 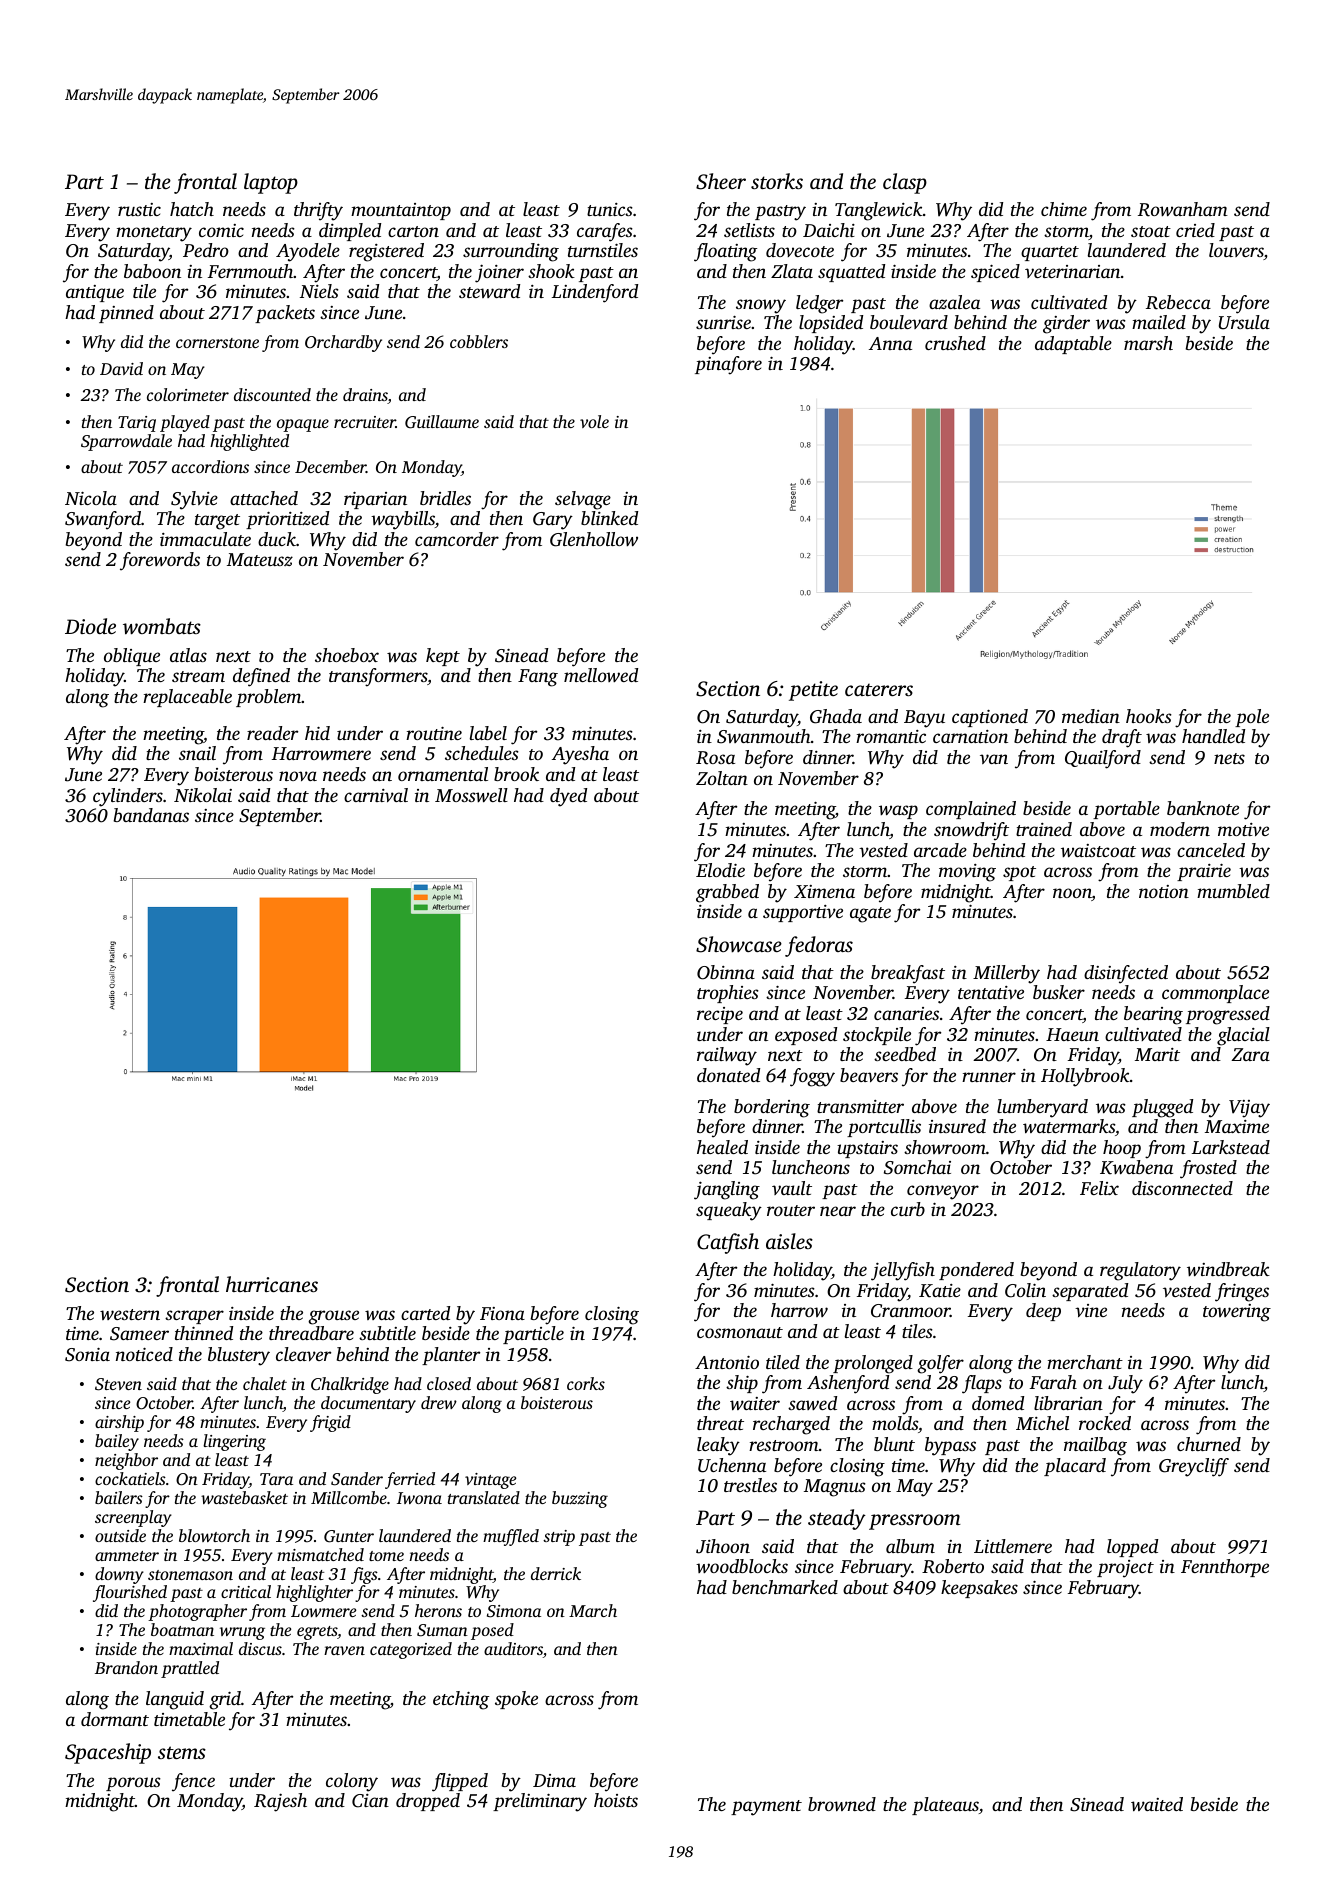 I want to click on storks, so click(x=777, y=181).
